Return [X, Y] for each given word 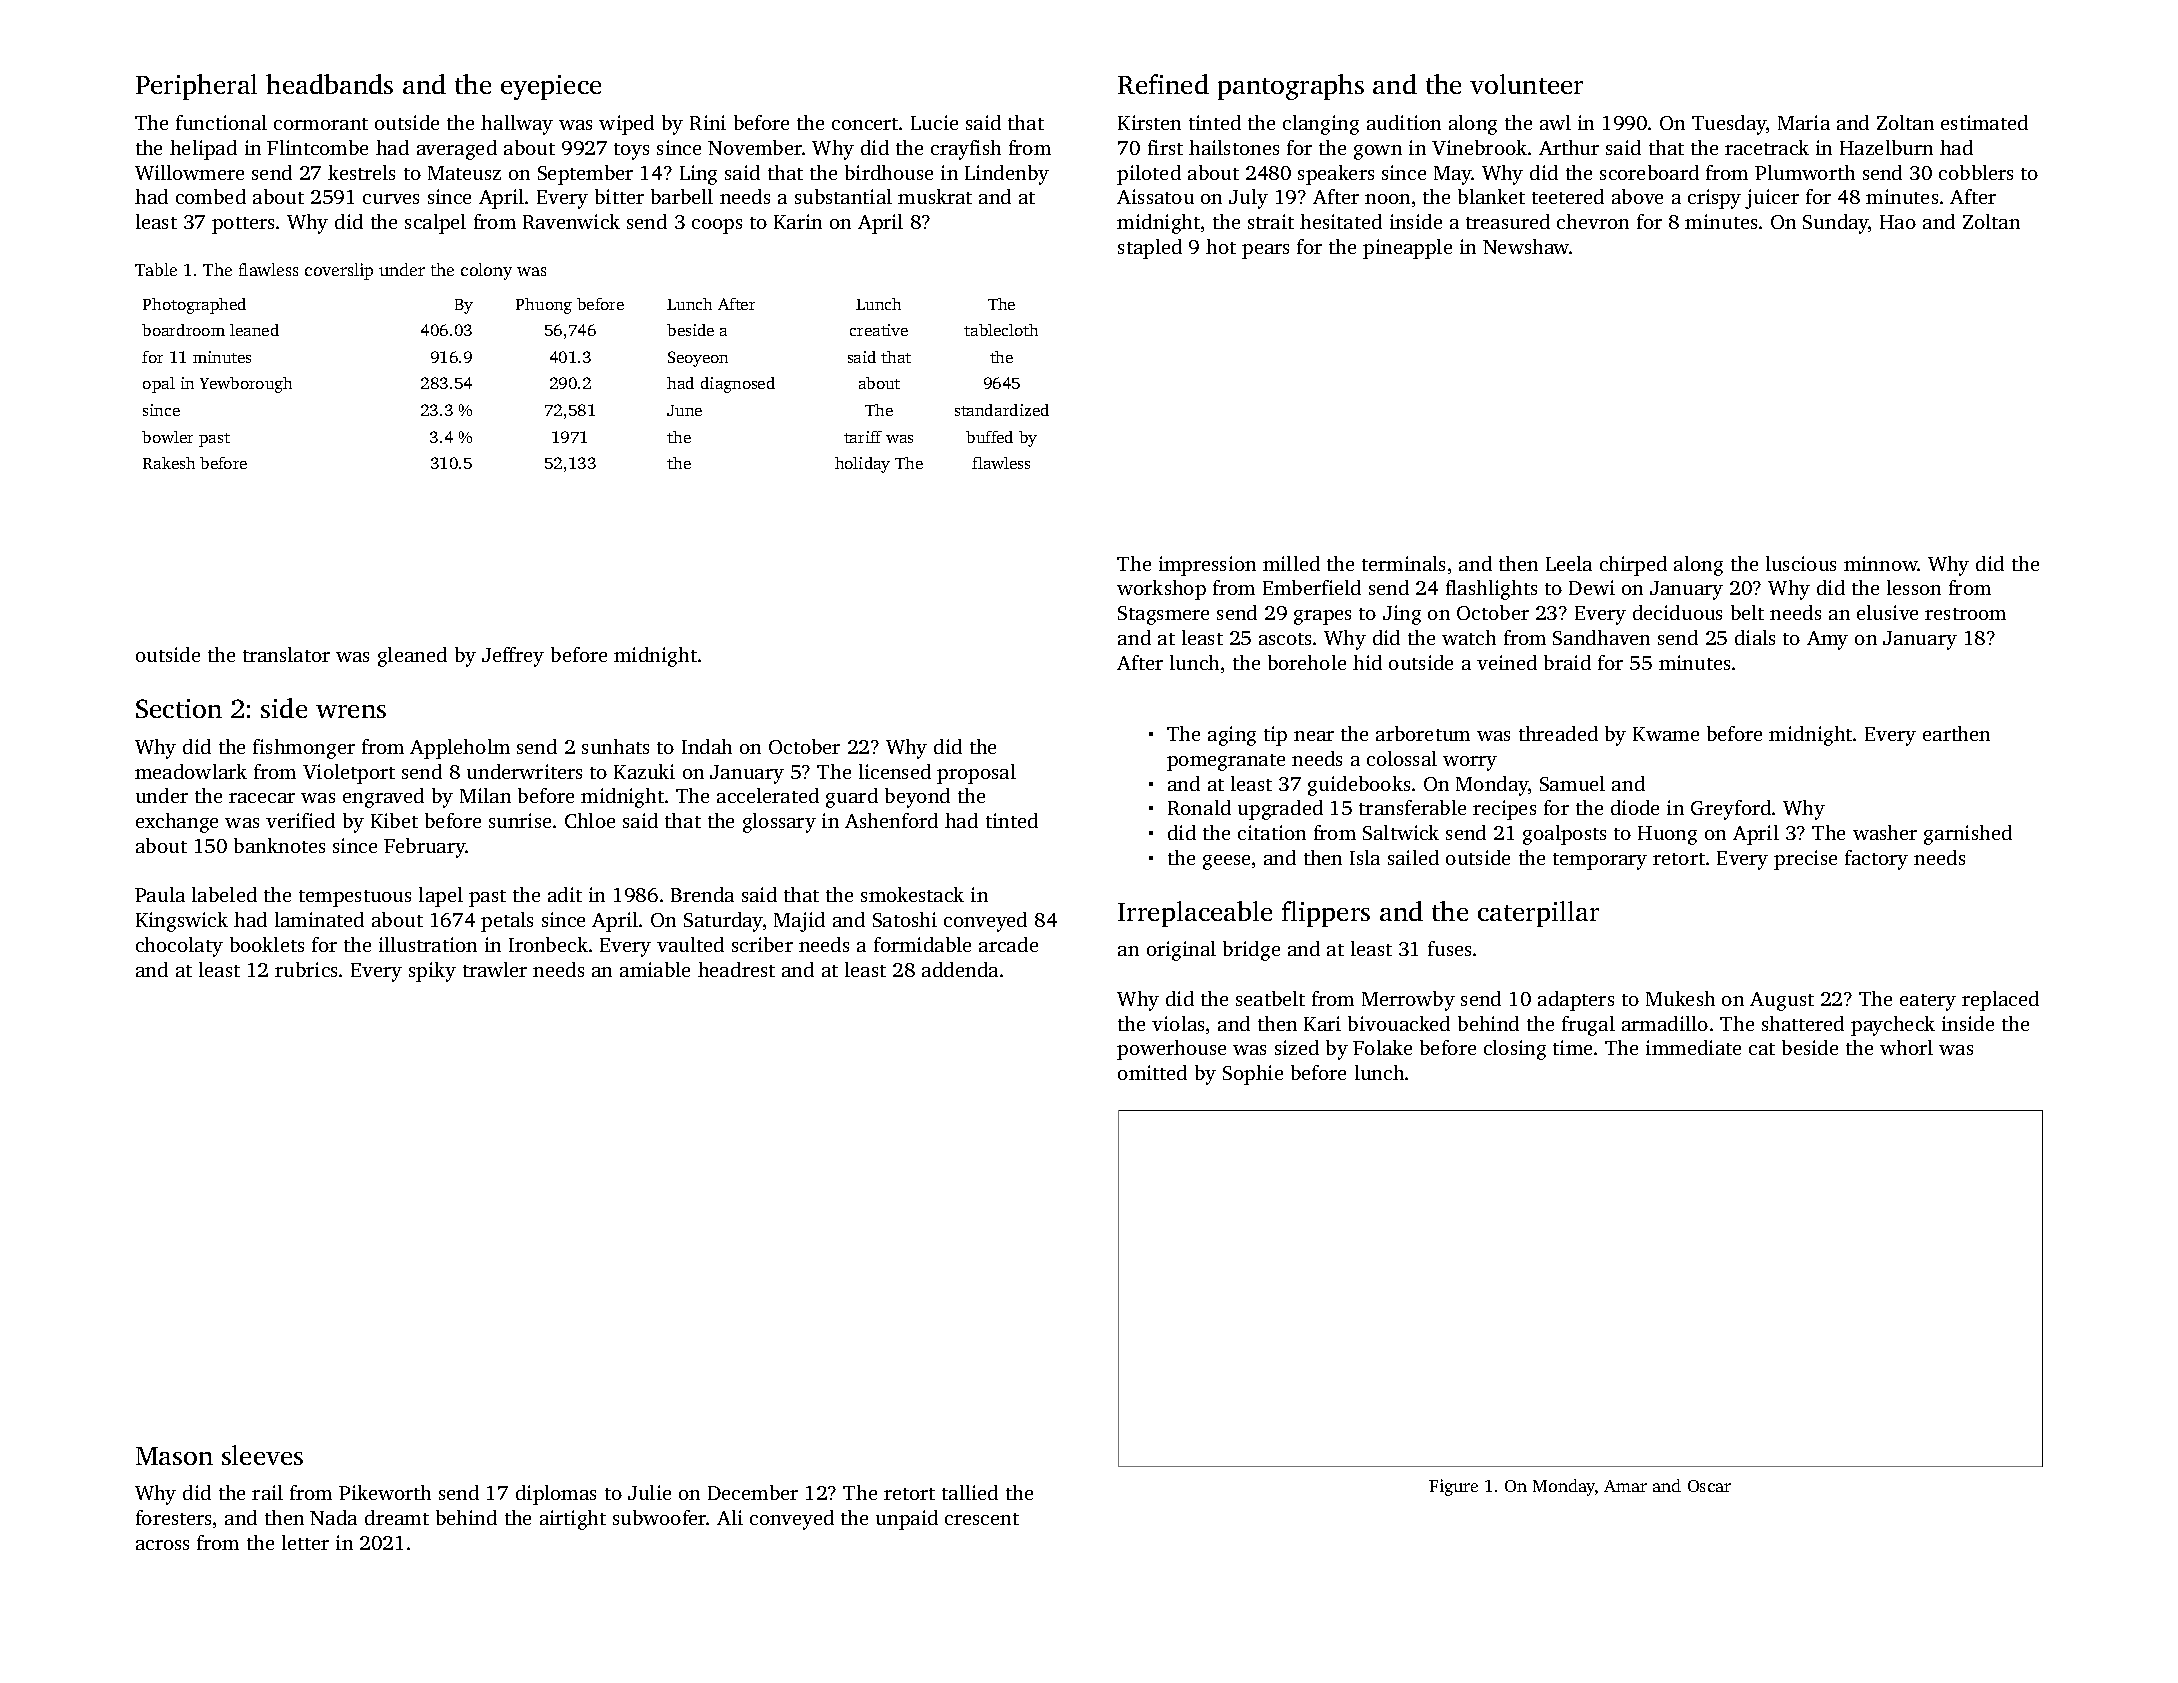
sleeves [262, 1455]
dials [1755, 637]
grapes [1322, 617]
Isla [1365, 857]
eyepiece [551, 87]
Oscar [1709, 1486]
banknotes [279, 845]
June [684, 410]
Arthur [1569, 147]
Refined [1163, 84]
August [1782, 1001]
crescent [982, 1519]
